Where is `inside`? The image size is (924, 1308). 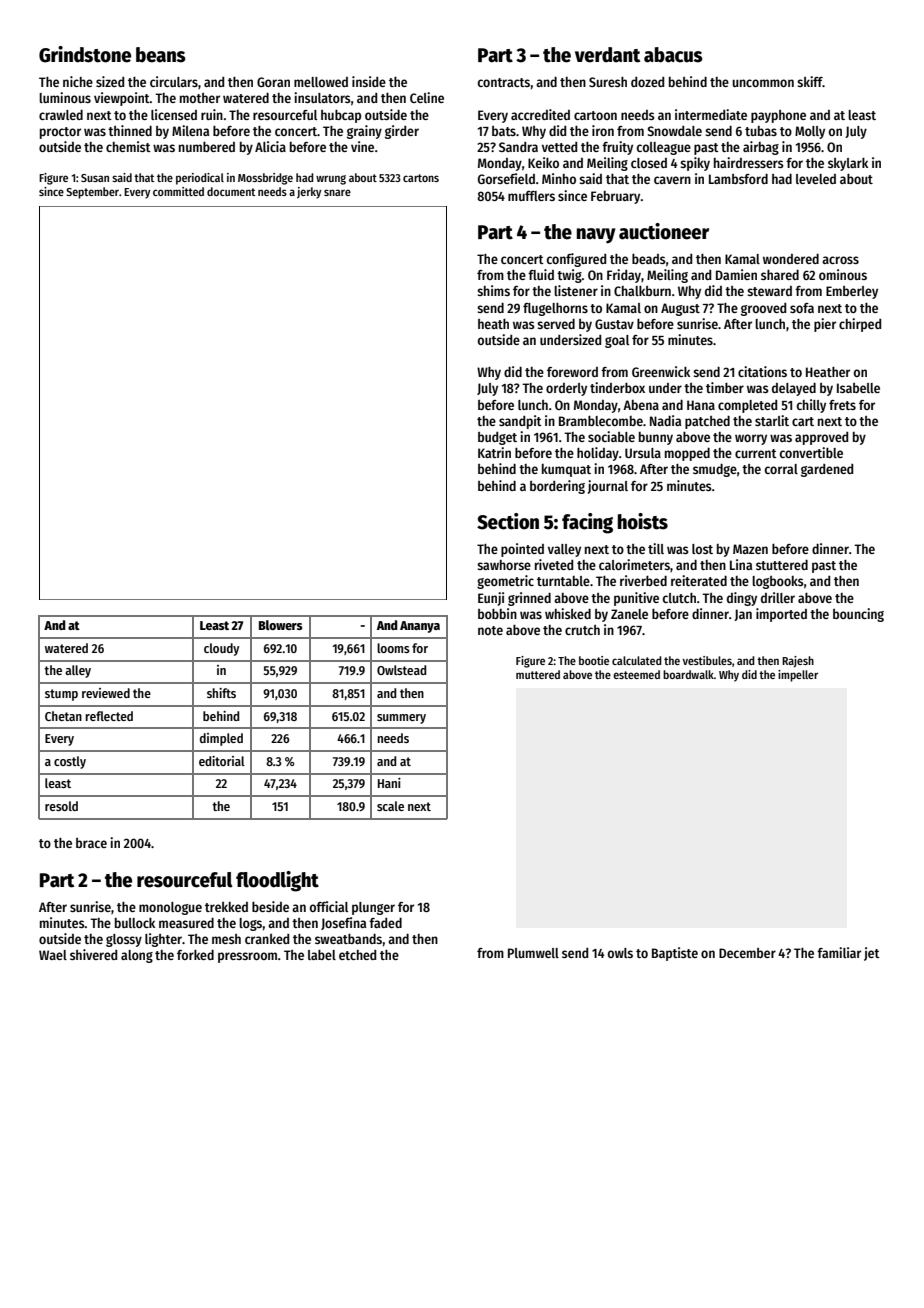
inside is located at coordinates (369, 81).
